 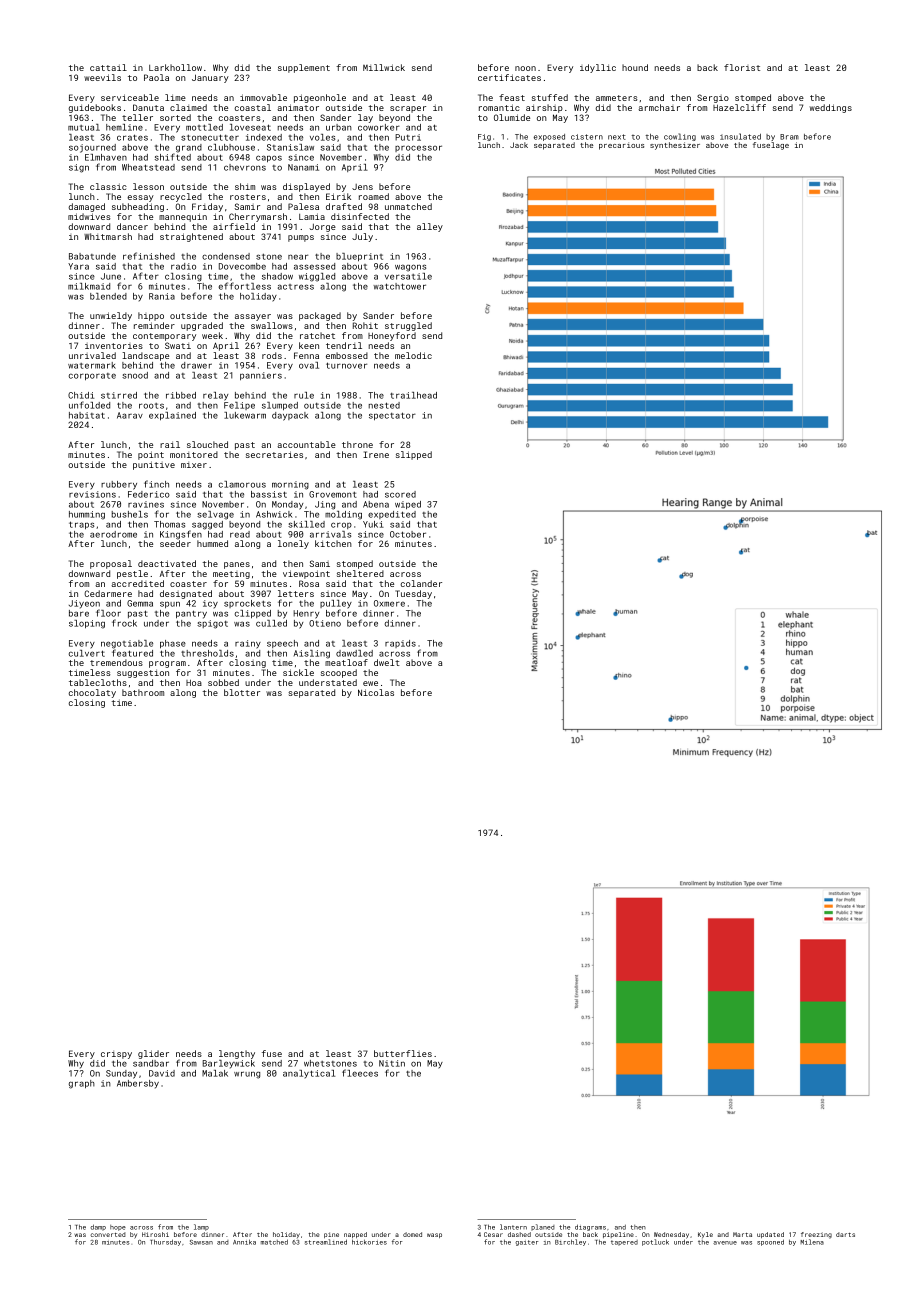 I want to click on wiped, so click(x=408, y=505).
